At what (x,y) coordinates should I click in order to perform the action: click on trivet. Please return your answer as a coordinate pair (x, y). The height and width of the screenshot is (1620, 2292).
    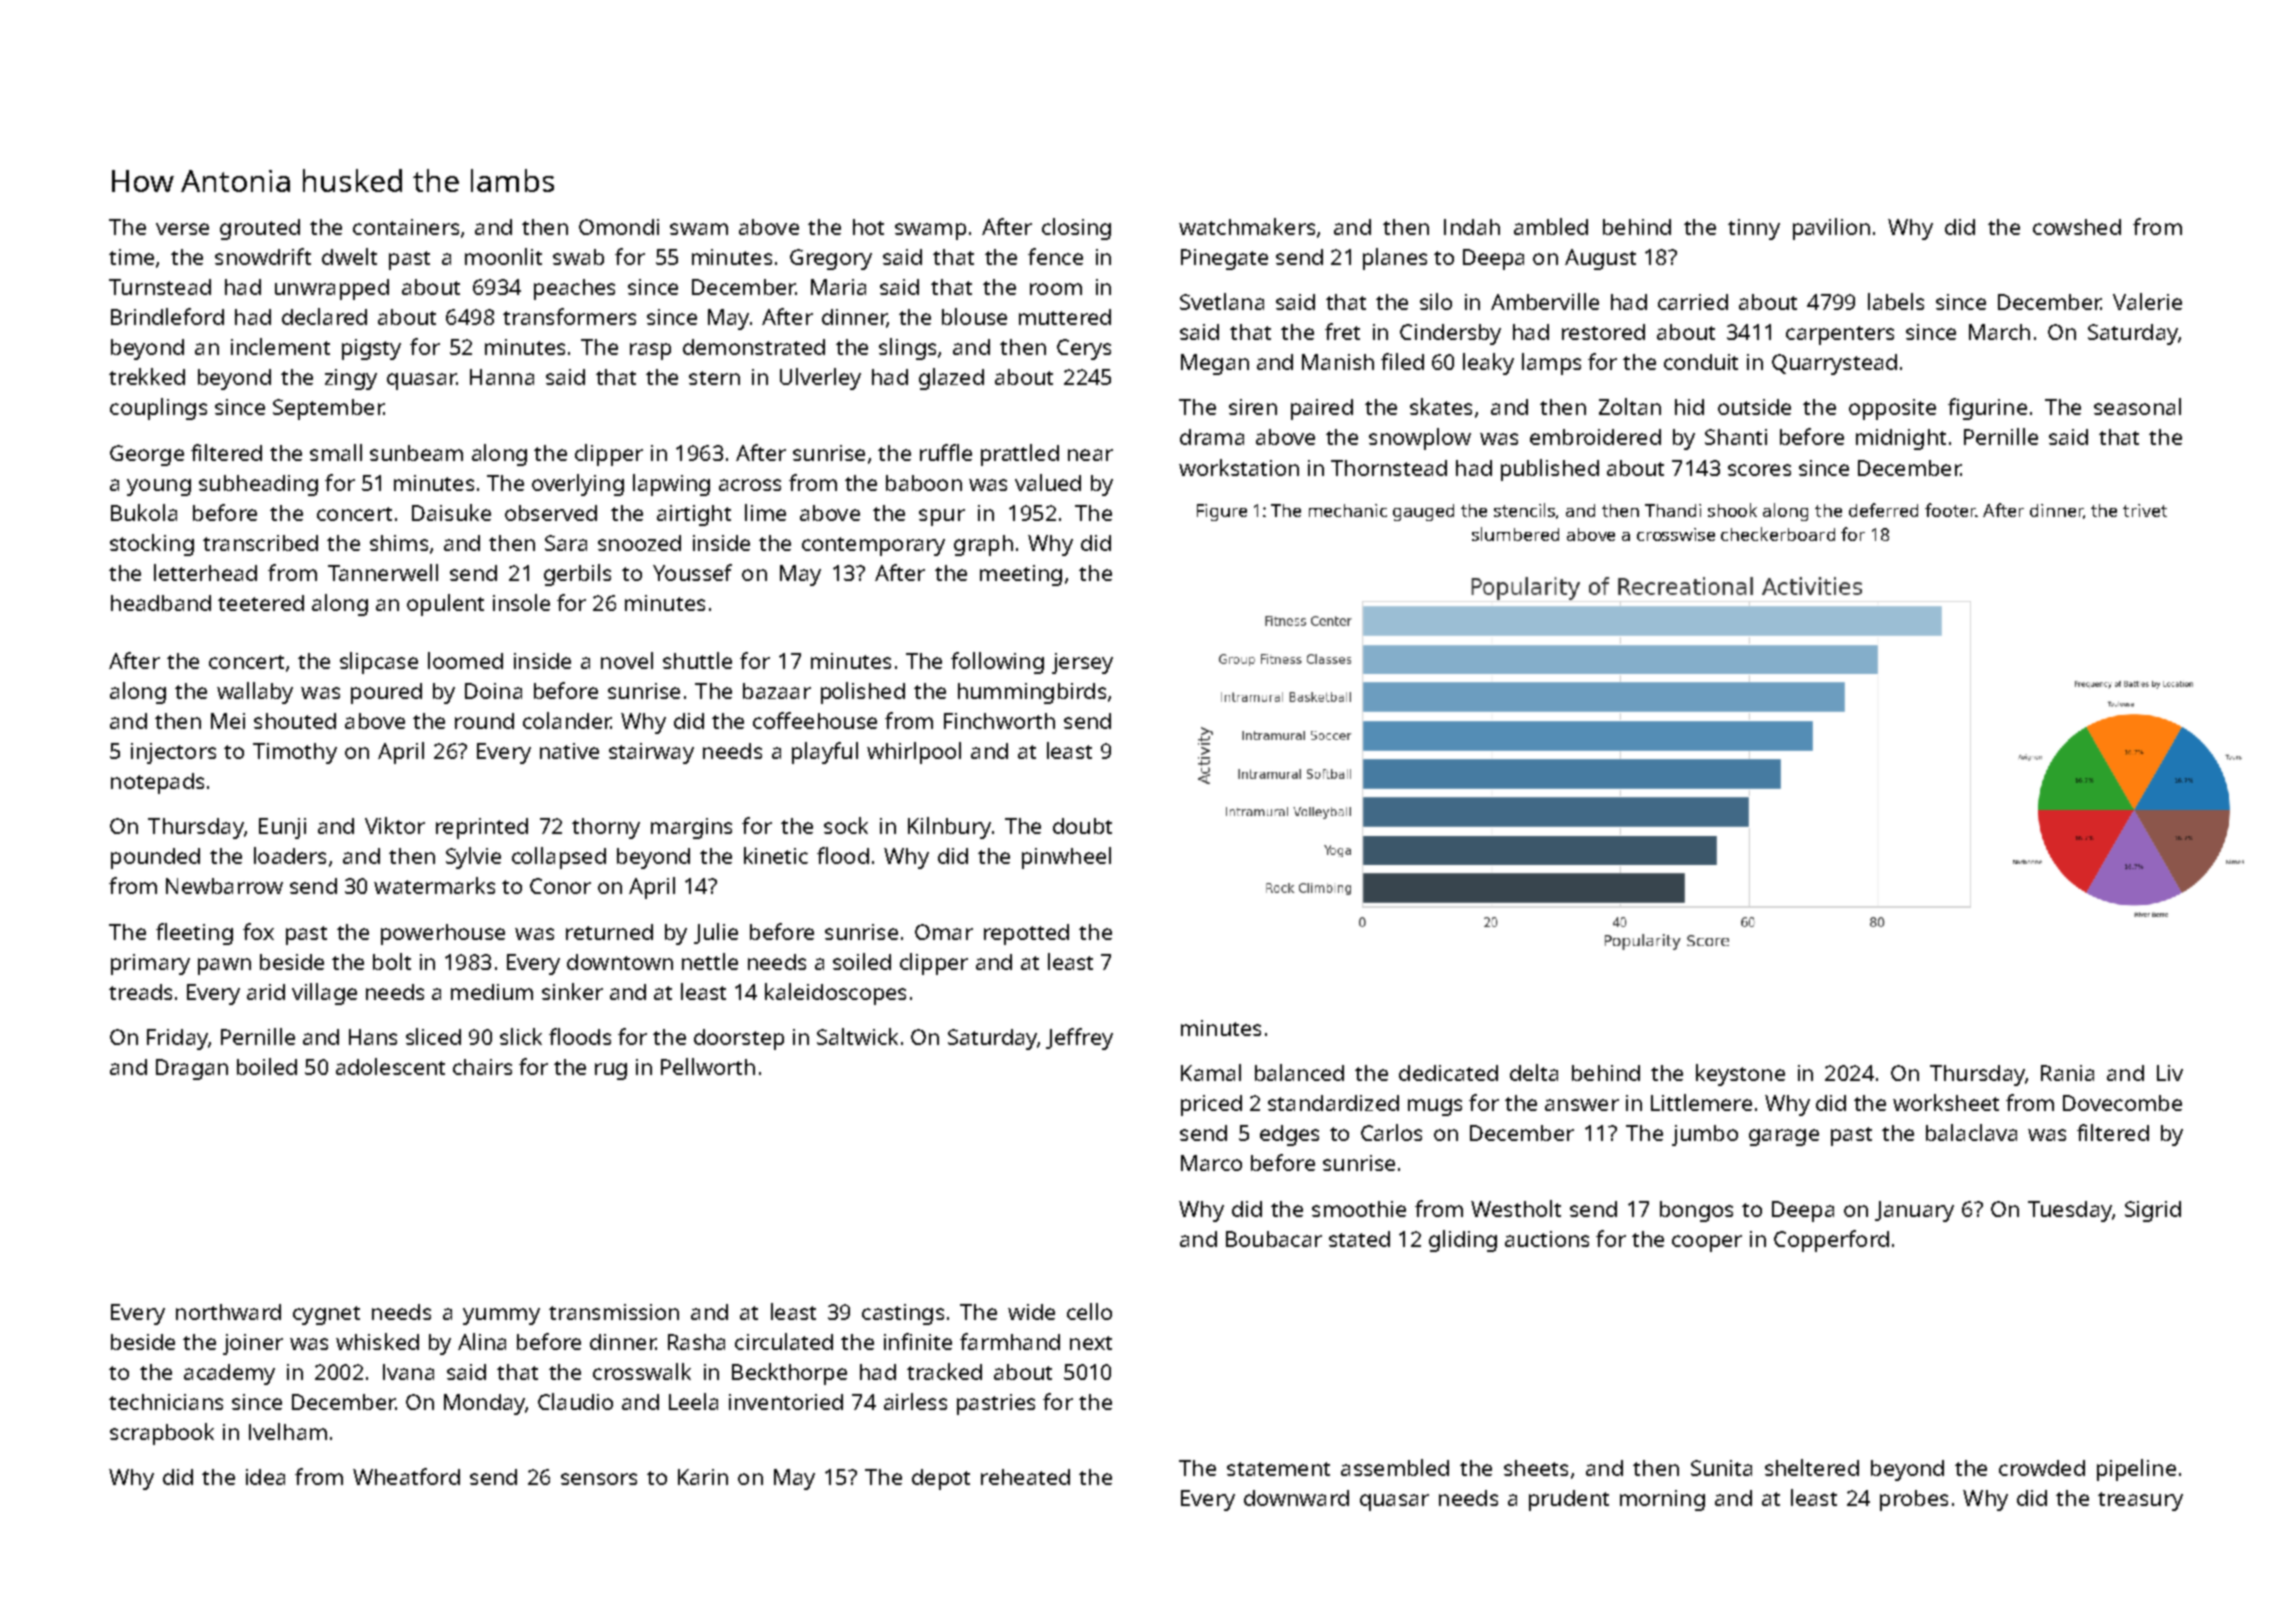
    Looking at the image, I should click on (2145, 510).
